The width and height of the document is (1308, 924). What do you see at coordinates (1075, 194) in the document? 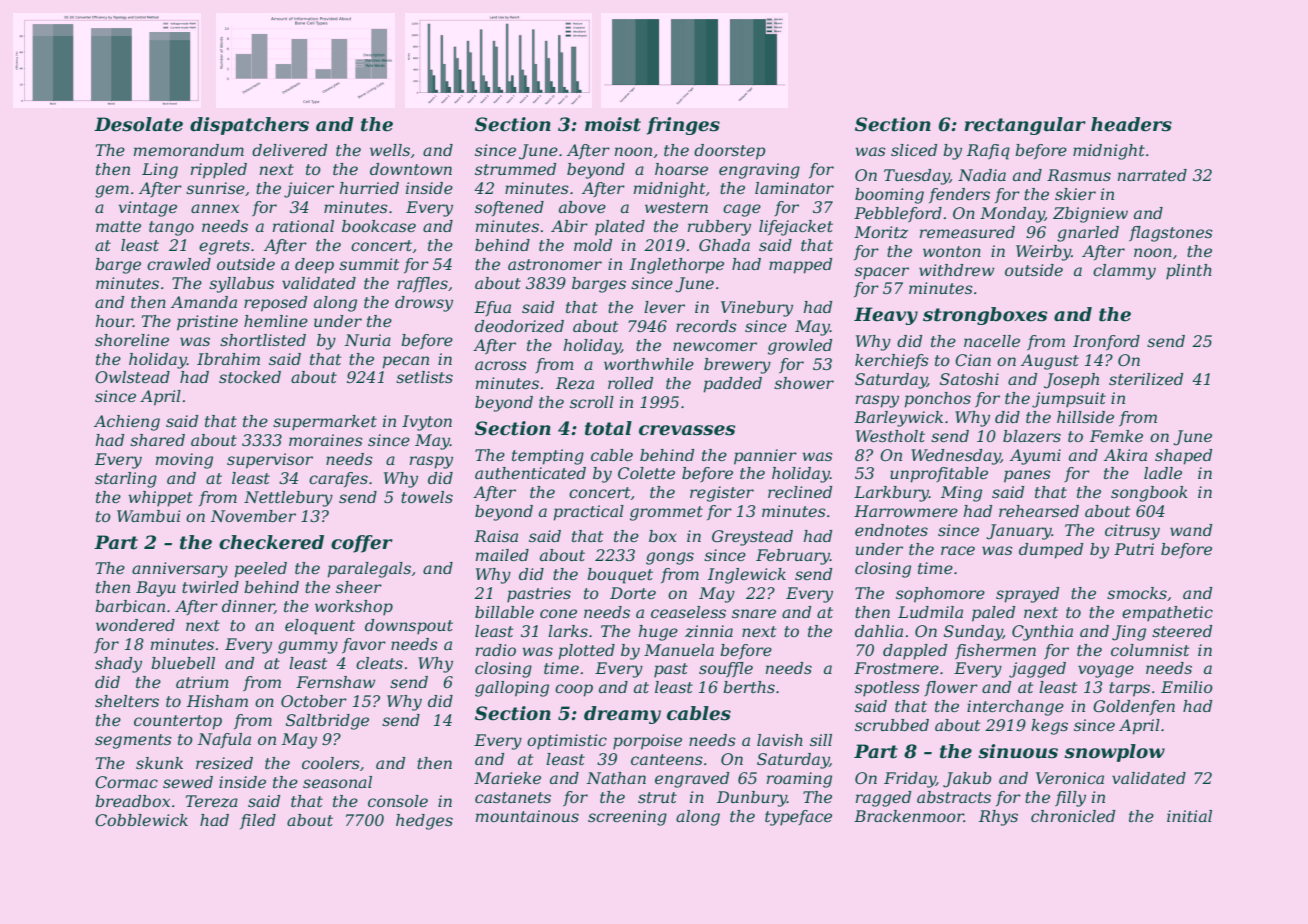
I see `skier` at bounding box center [1075, 194].
